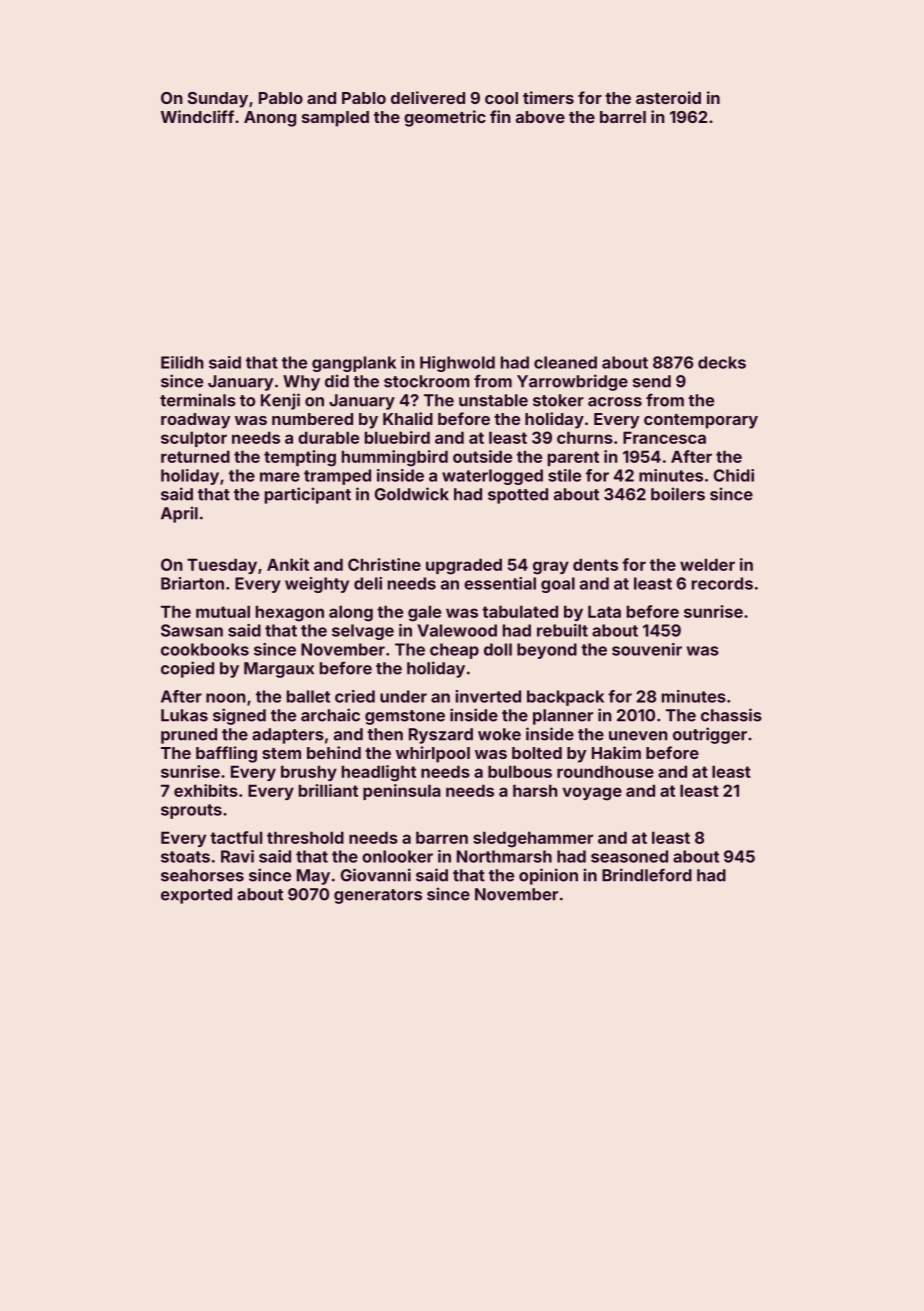  What do you see at coordinates (384, 564) in the image?
I see `Christine` at bounding box center [384, 564].
